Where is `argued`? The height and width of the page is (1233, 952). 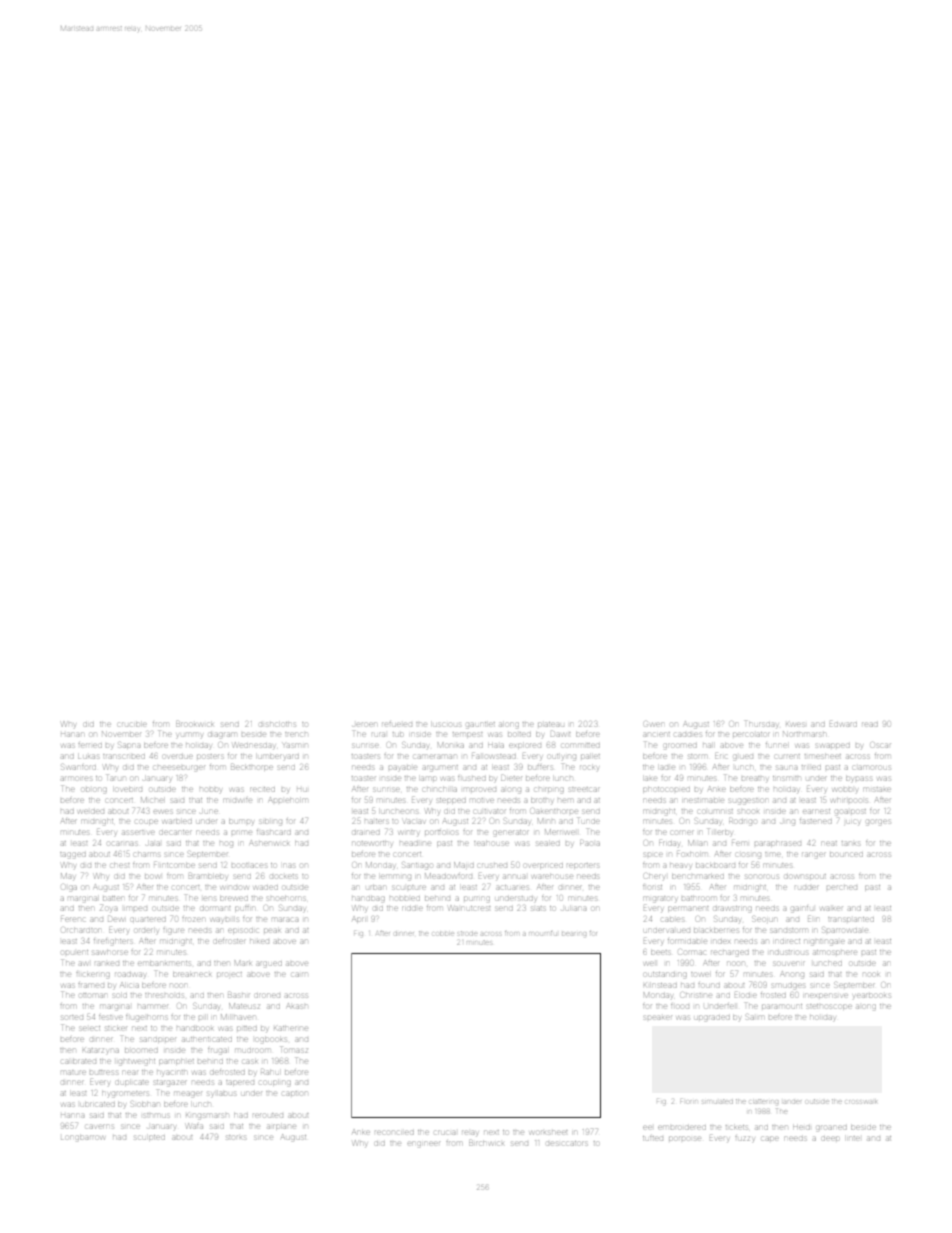
argued is located at coordinates (270, 963).
